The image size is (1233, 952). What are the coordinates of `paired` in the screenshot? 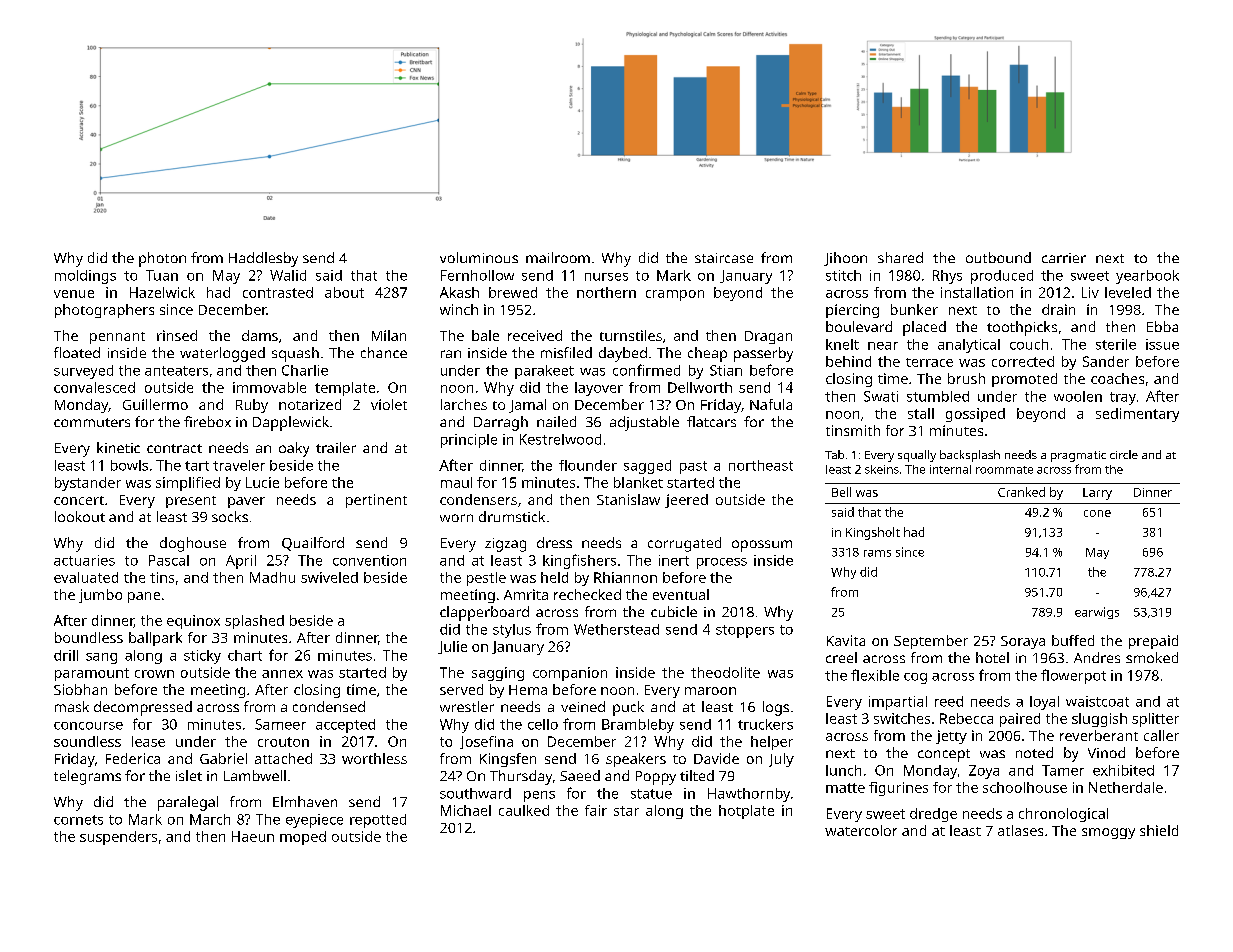 It's located at (1020, 720).
